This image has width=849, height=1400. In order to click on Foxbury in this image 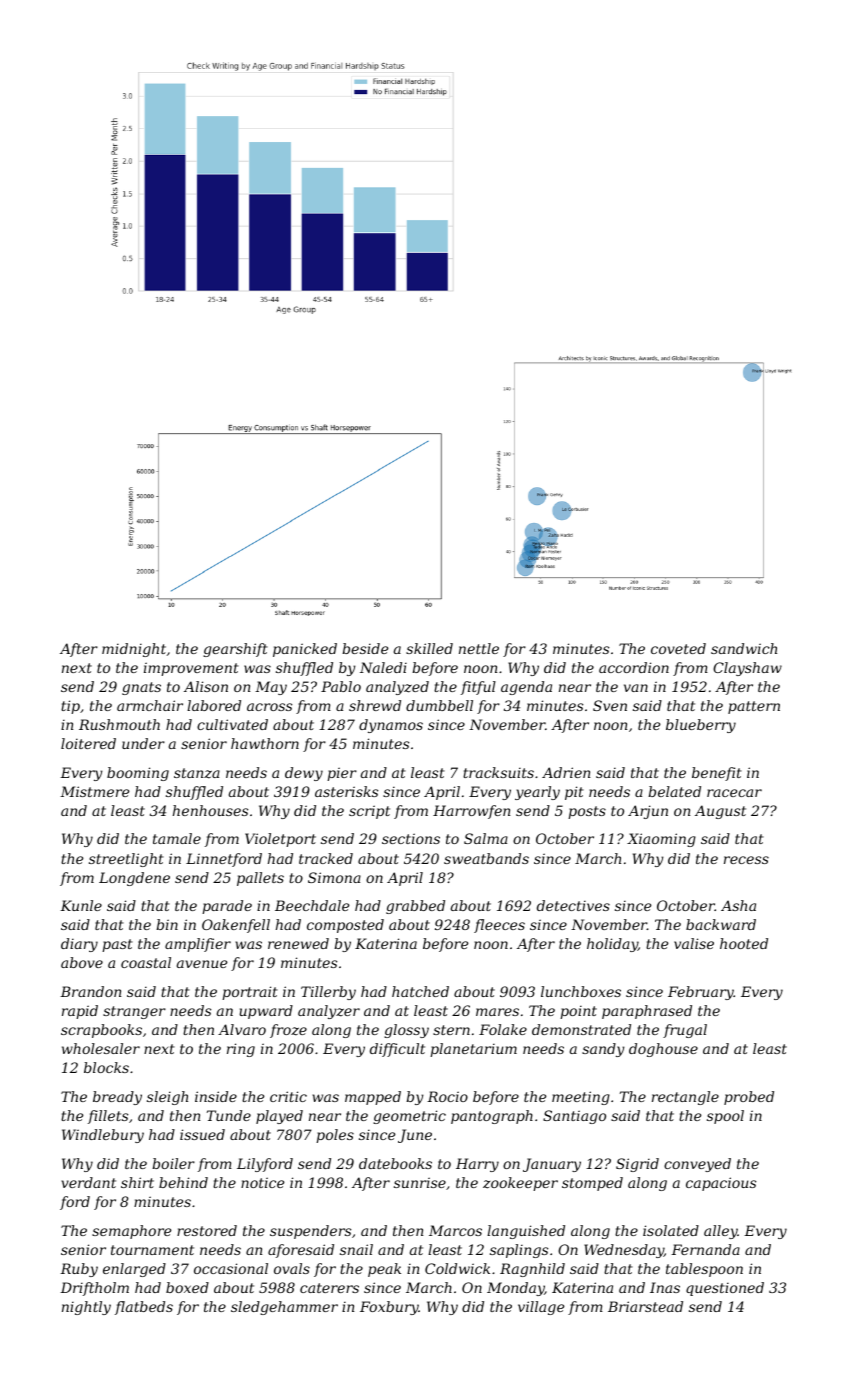, I will do `click(389, 1308)`.
